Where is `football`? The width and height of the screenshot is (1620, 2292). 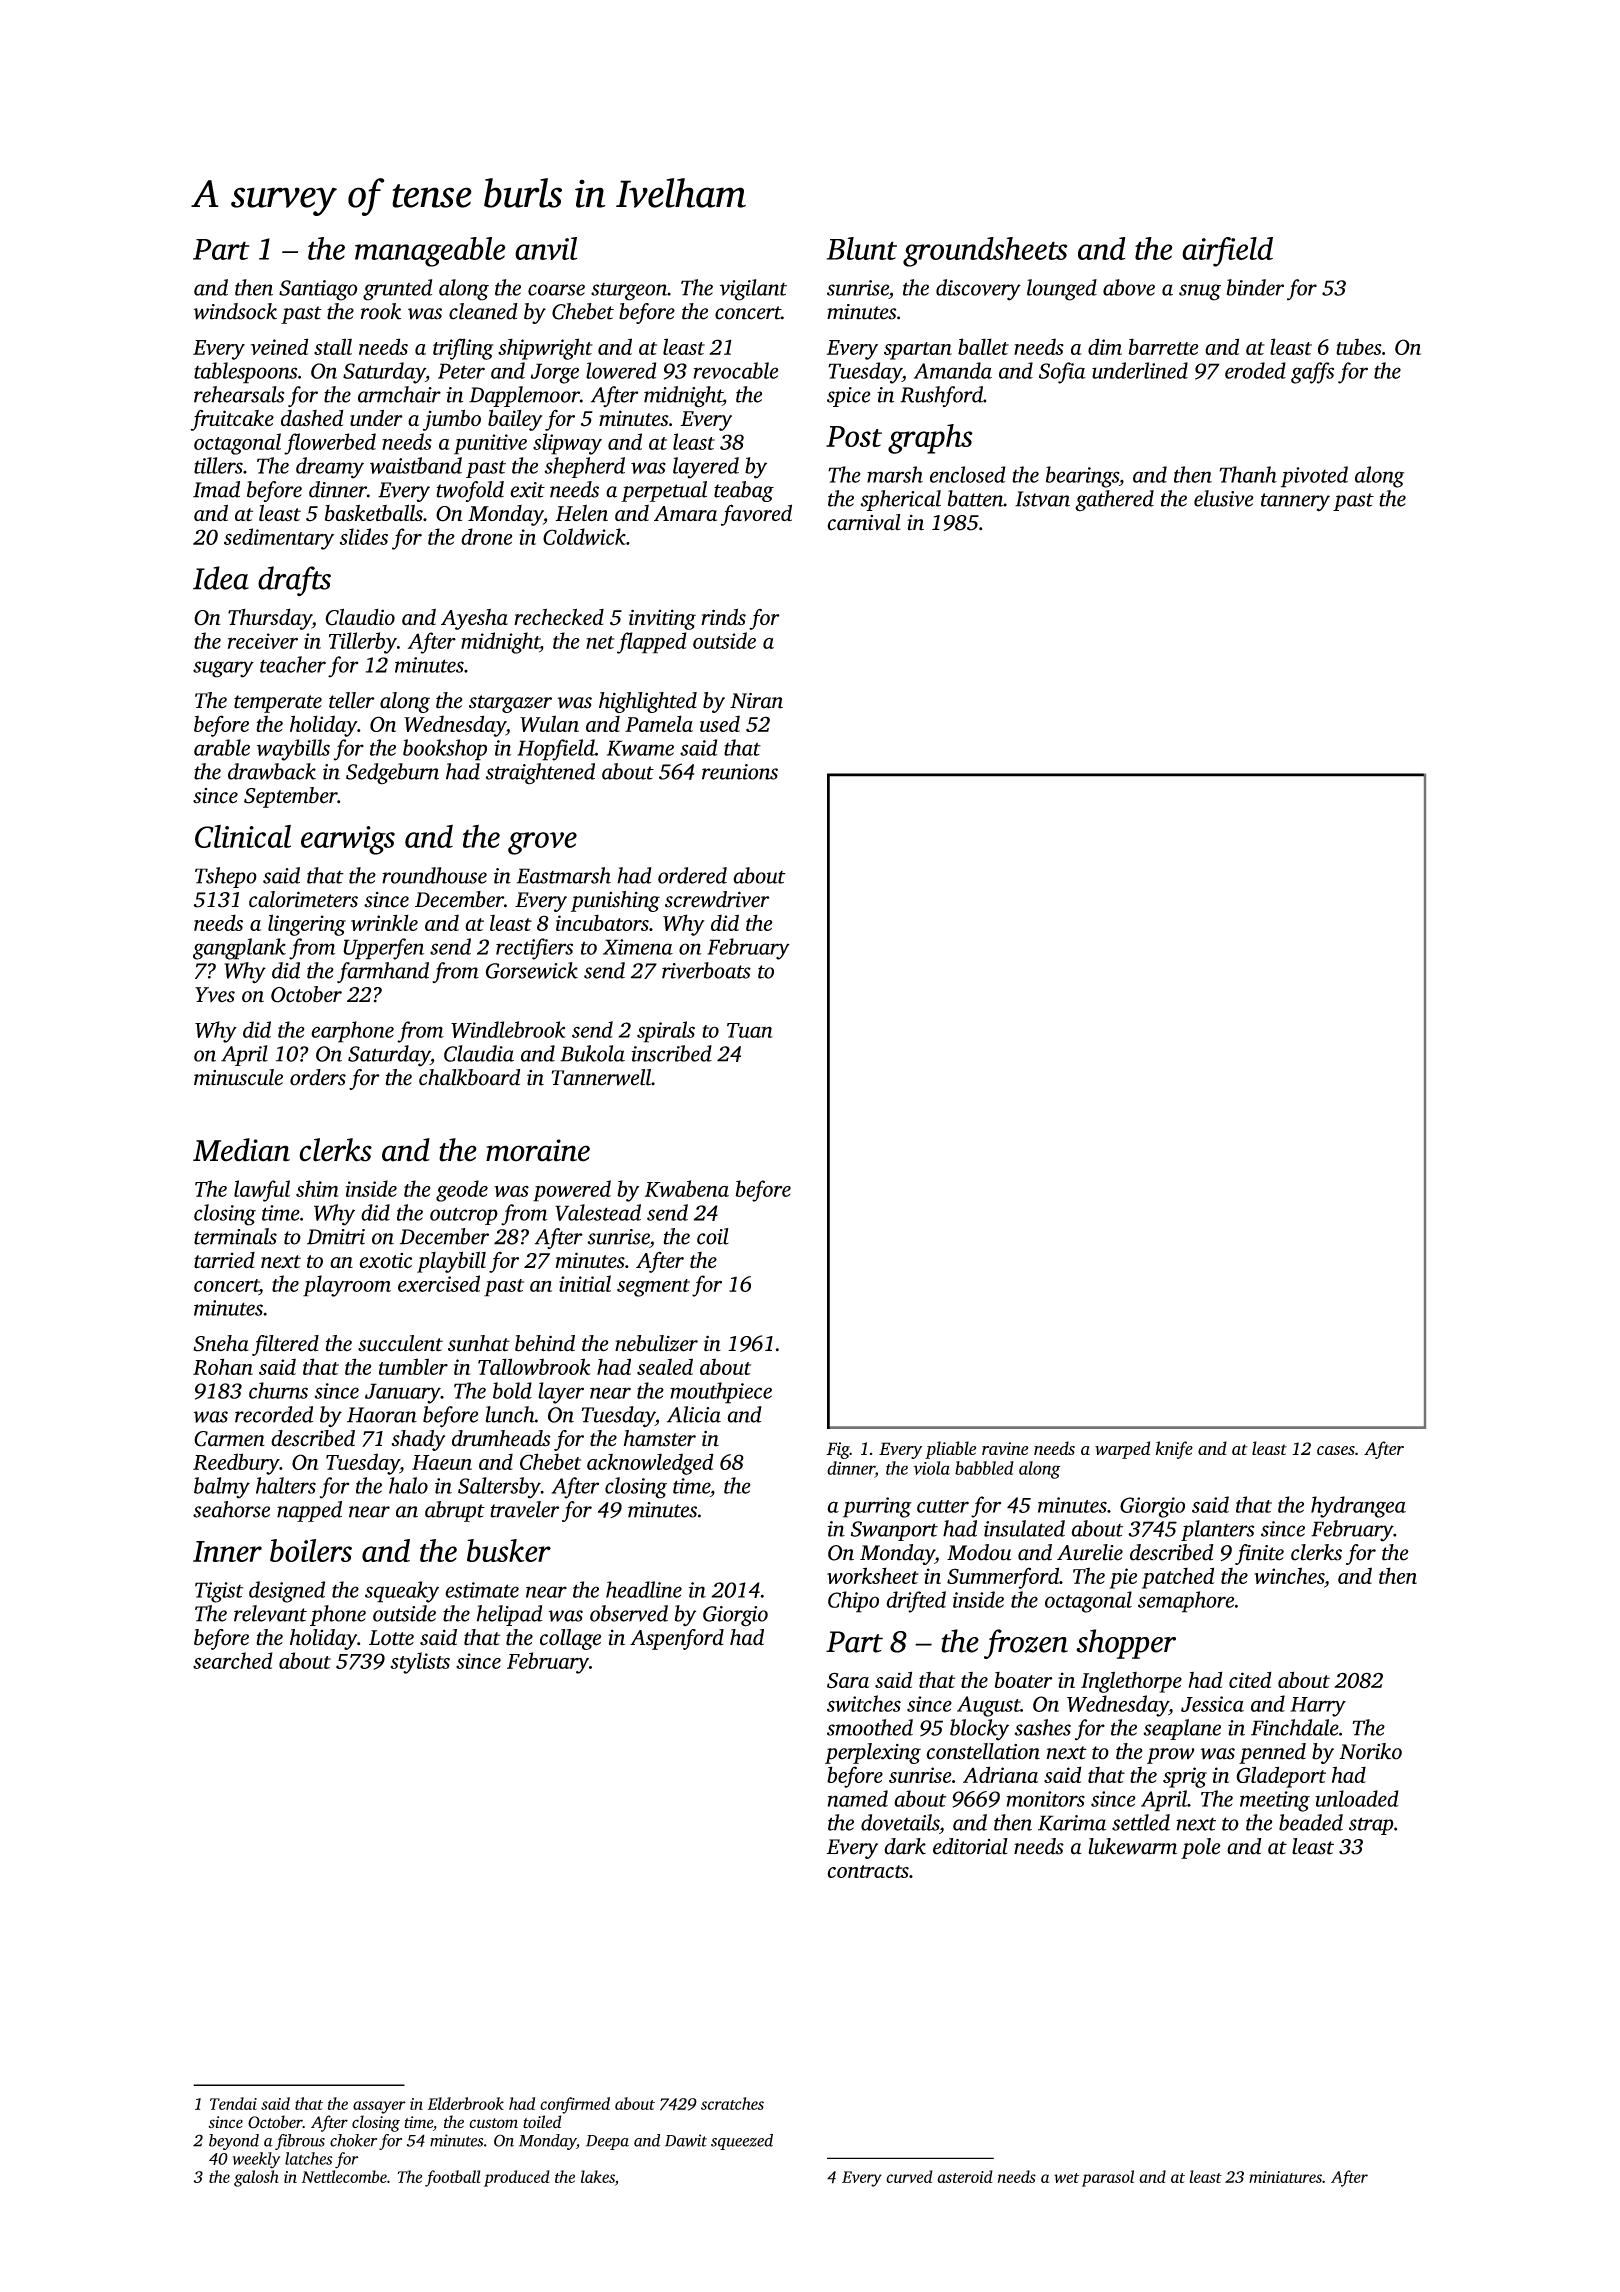
football is located at coordinates (452, 2178).
